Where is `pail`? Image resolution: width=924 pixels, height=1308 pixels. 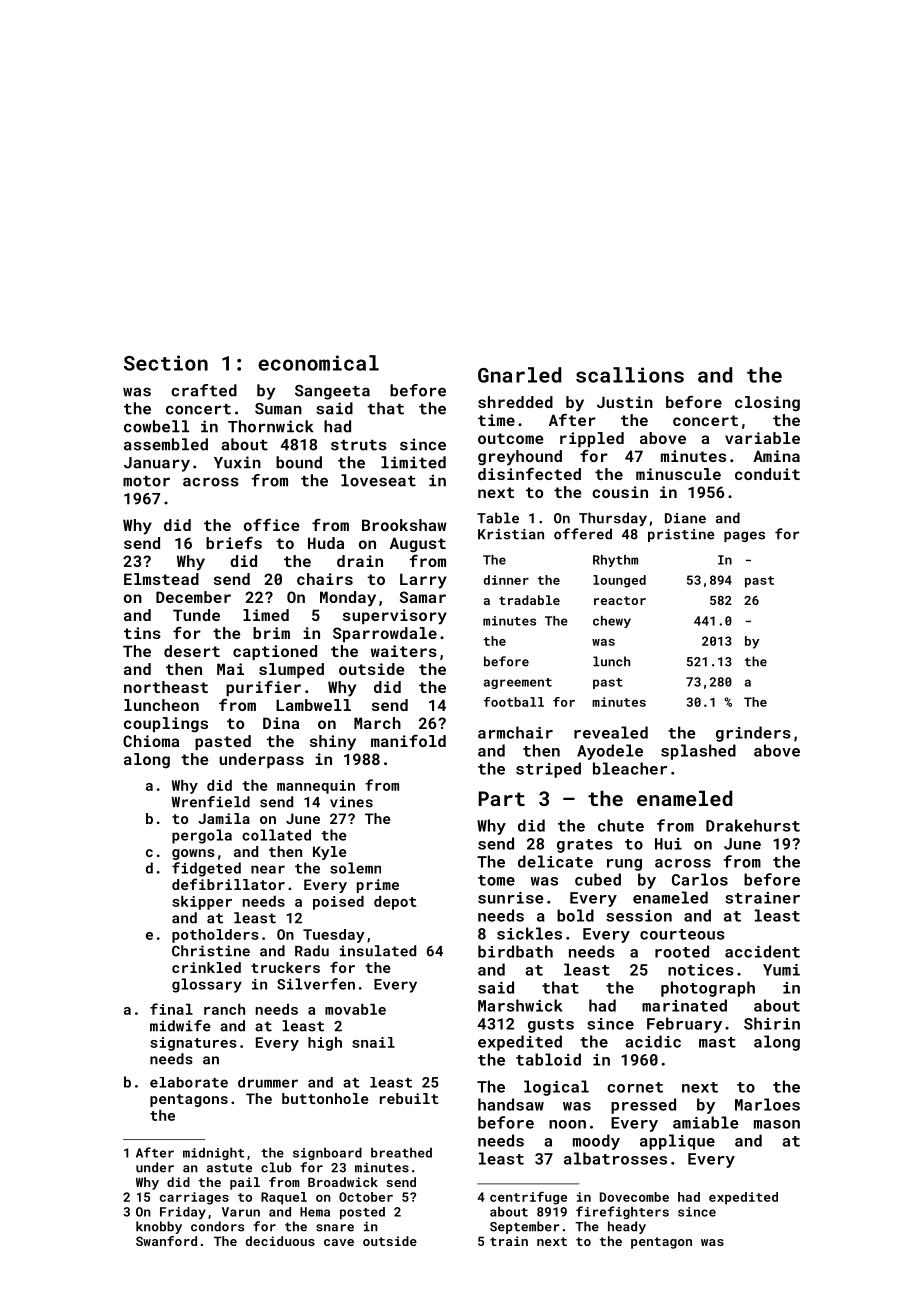 pail is located at coordinates (245, 1183).
